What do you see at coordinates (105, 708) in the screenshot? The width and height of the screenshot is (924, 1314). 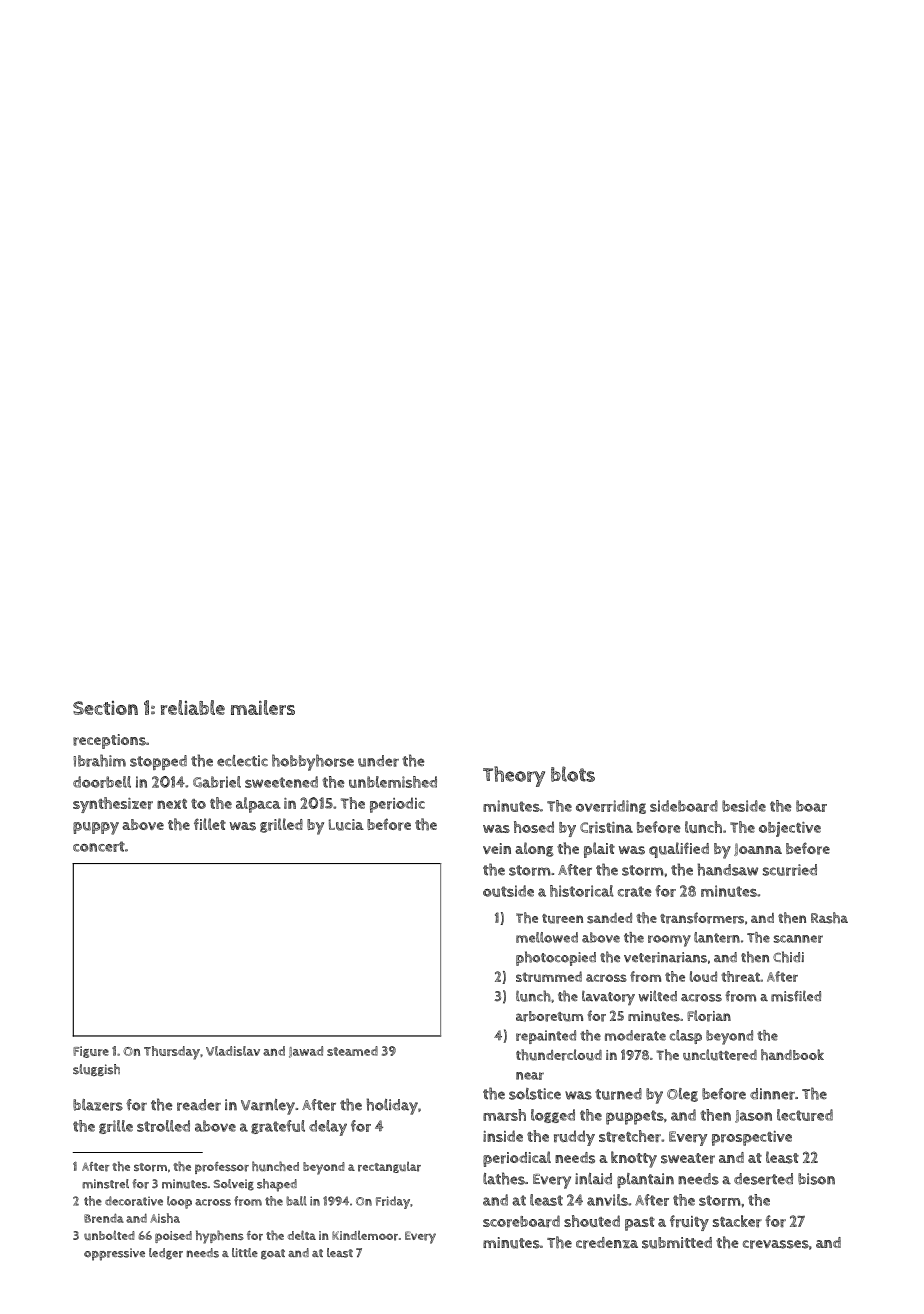 I see `Section` at bounding box center [105, 708].
